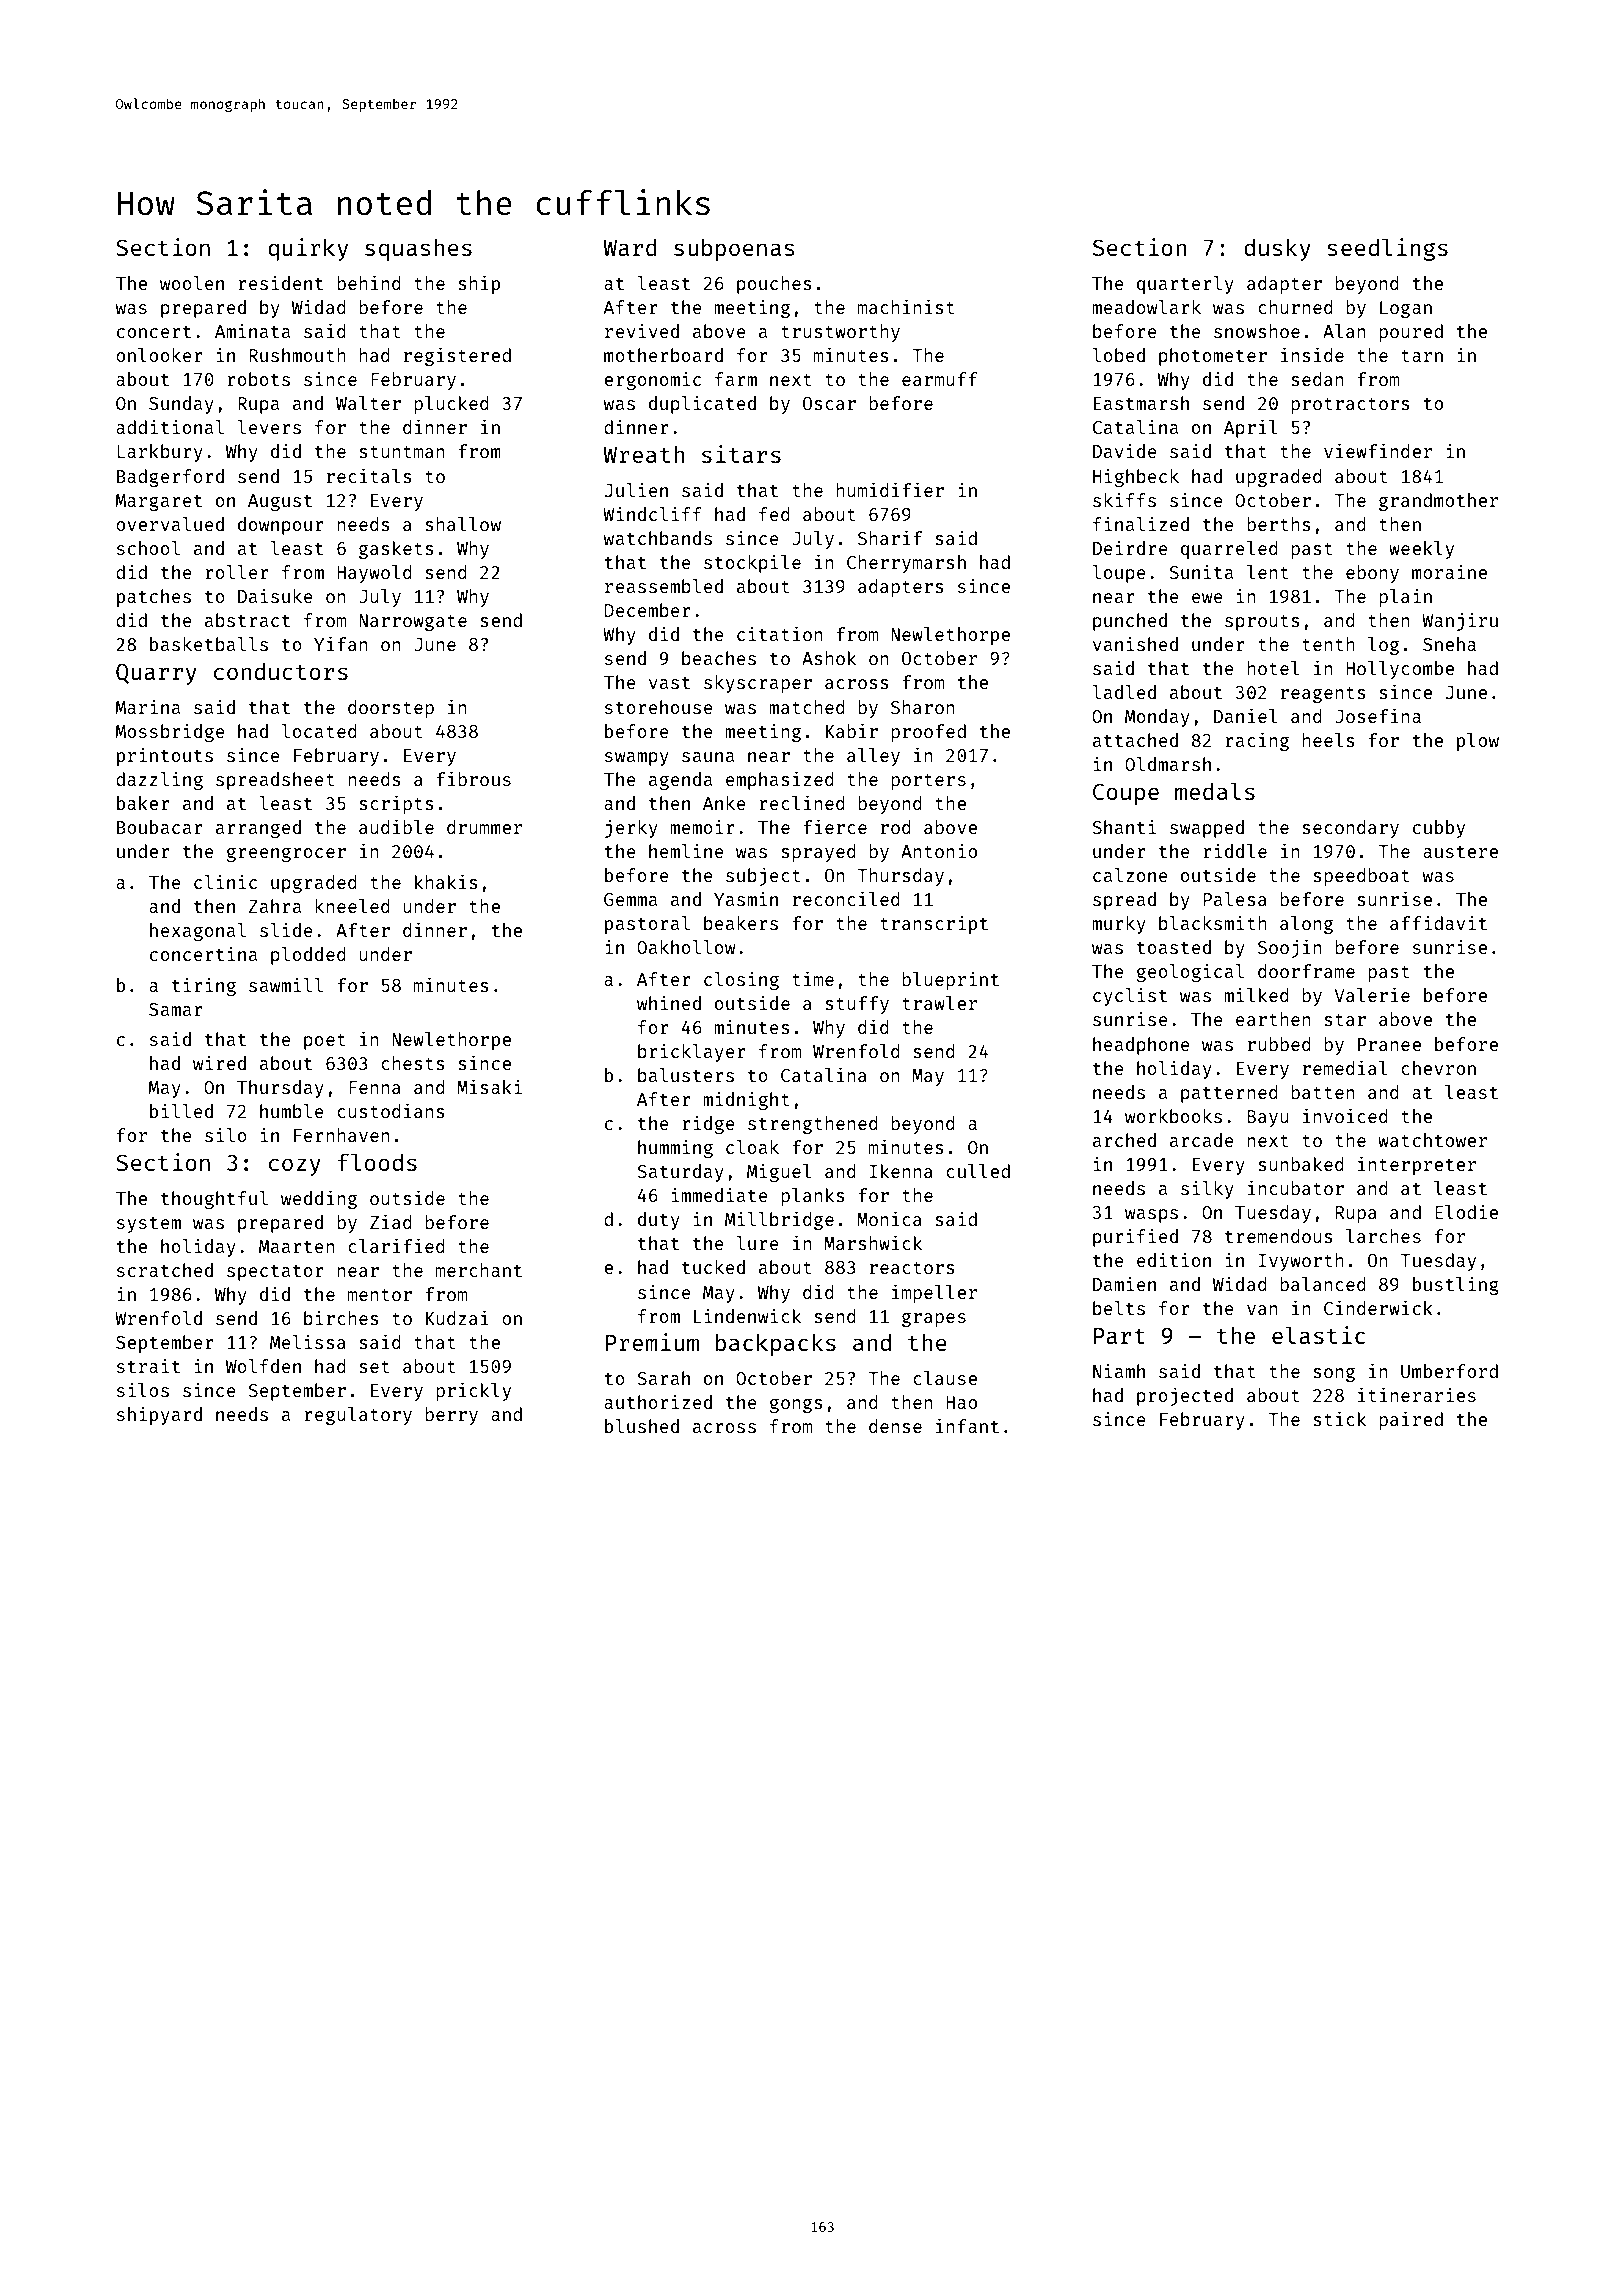  What do you see at coordinates (929, 782) in the document?
I see `porters` at bounding box center [929, 782].
